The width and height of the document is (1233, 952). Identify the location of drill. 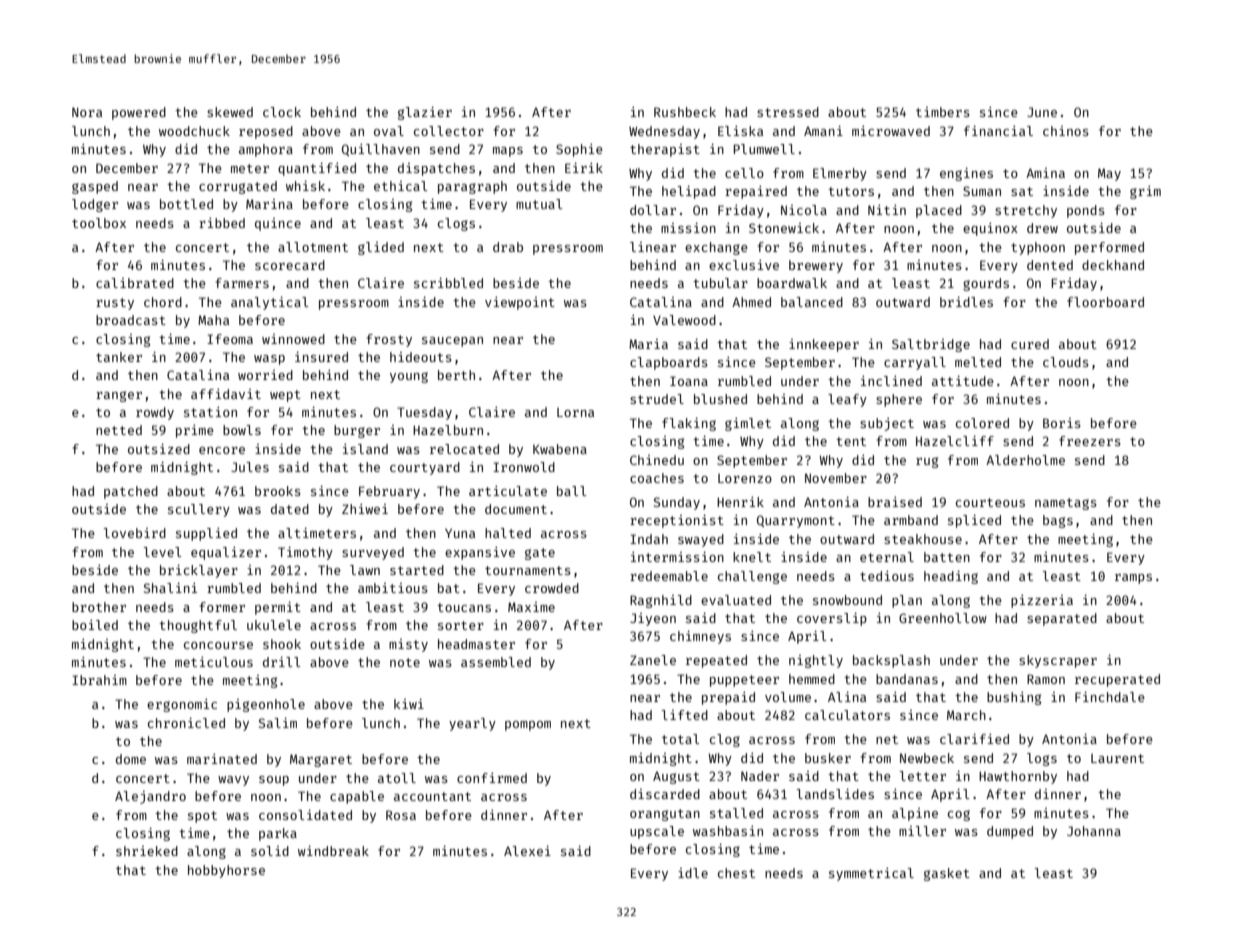
(282, 662).
